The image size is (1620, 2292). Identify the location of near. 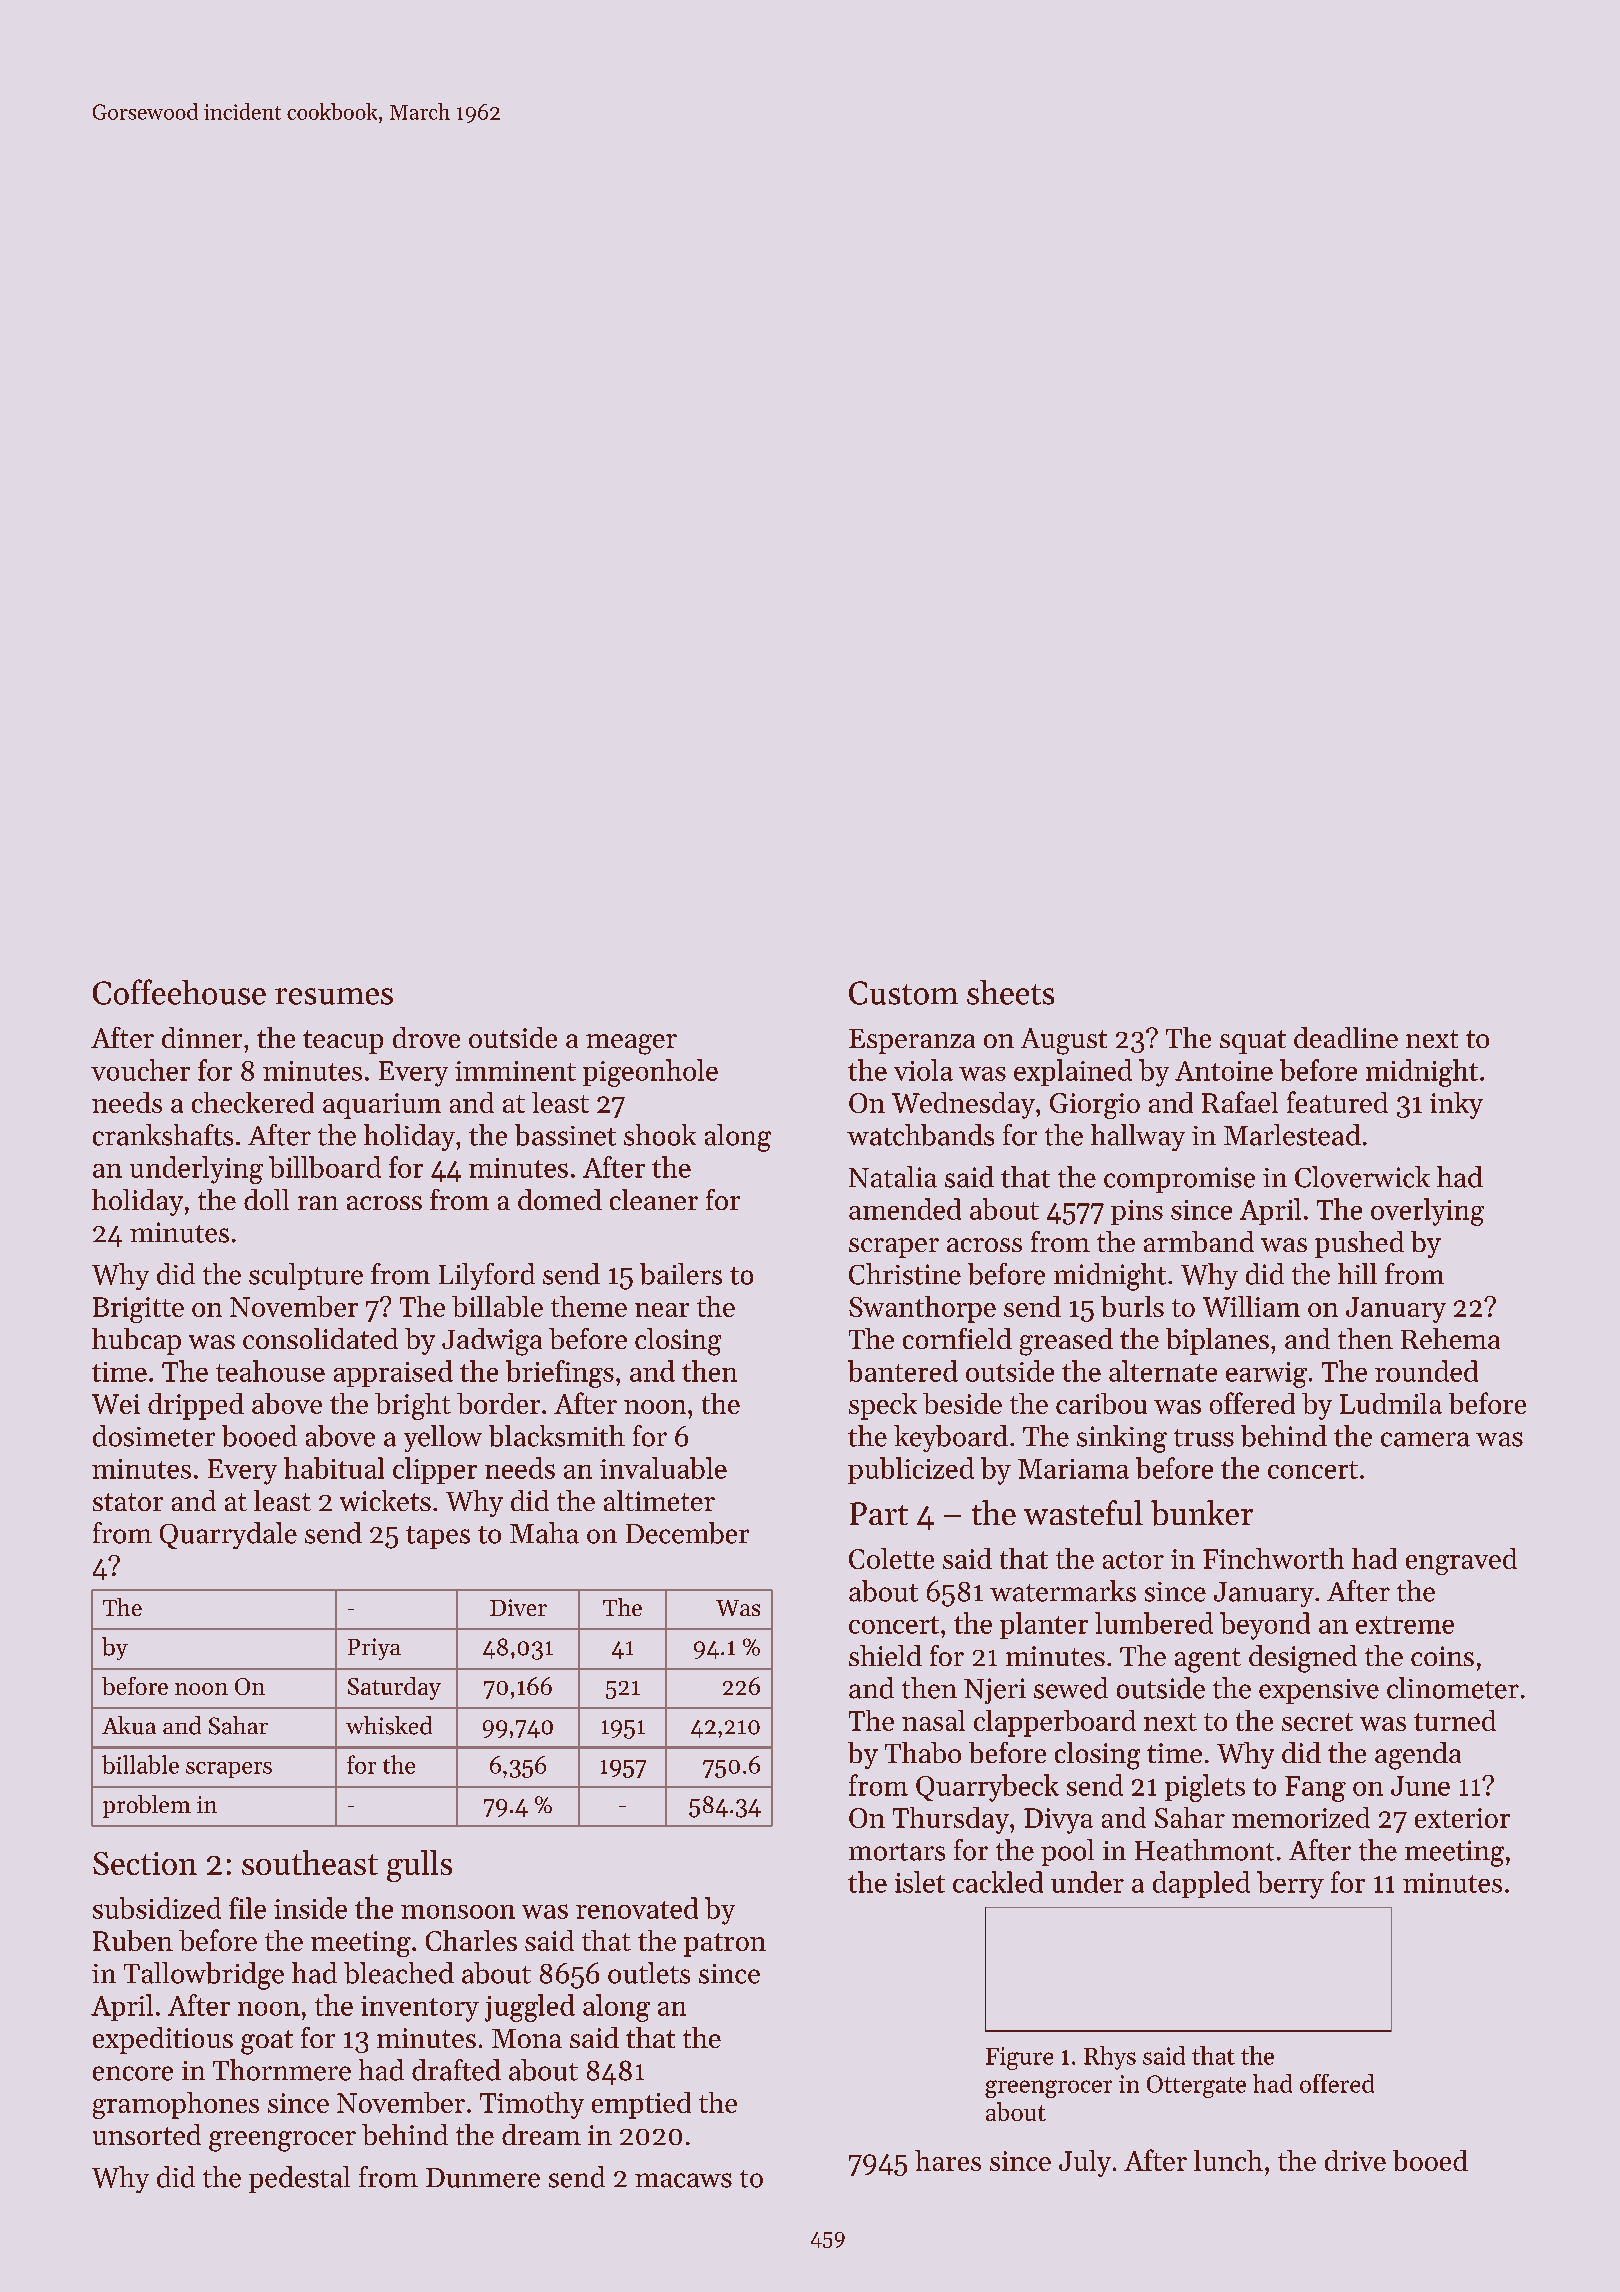
(662, 1310).
